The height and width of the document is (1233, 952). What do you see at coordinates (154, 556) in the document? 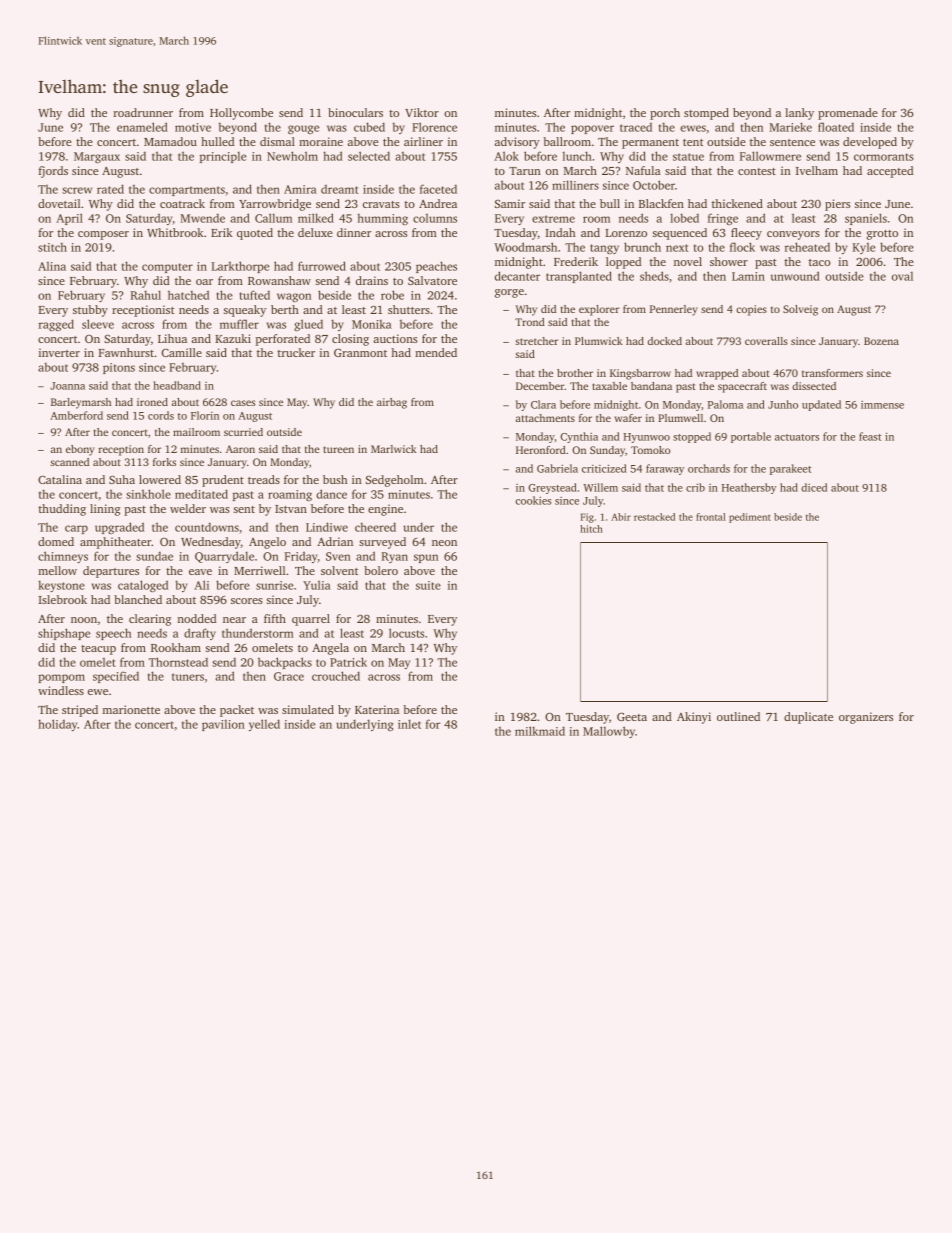
I see `sundae` at bounding box center [154, 556].
